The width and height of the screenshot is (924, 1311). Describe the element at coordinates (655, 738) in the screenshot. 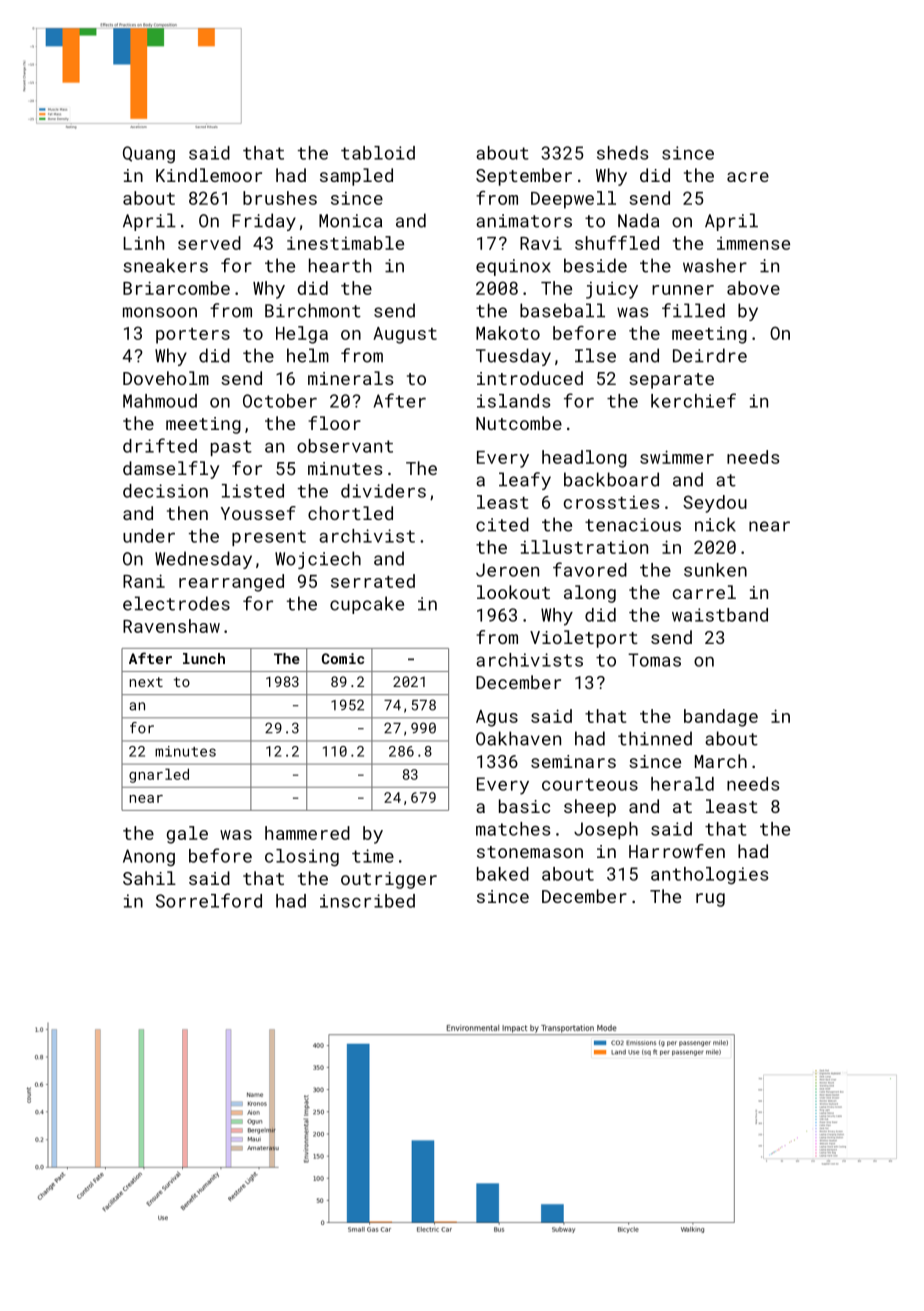

I see `thinned` at that location.
